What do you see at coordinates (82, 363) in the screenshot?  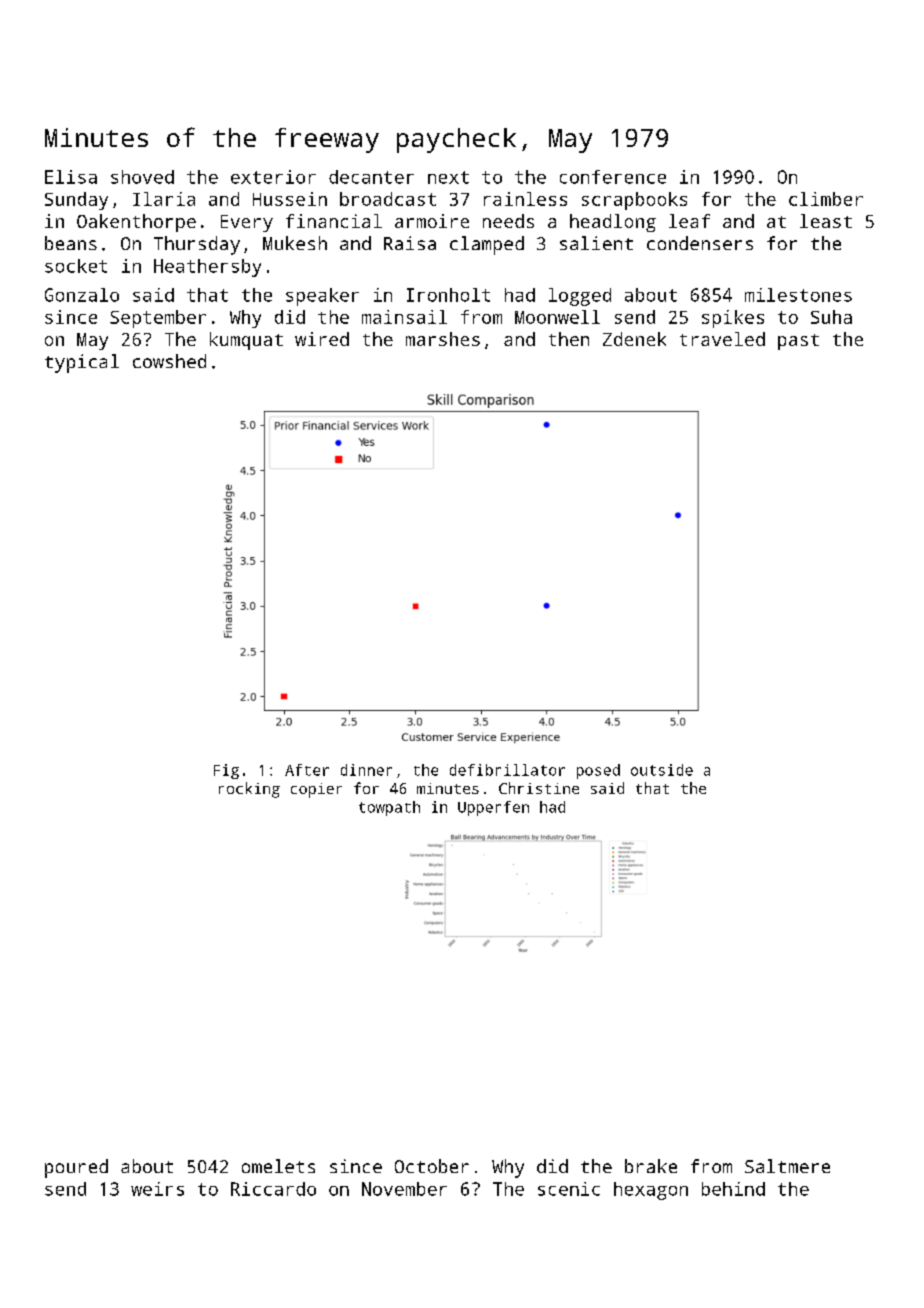 I see `typical` at bounding box center [82, 363].
